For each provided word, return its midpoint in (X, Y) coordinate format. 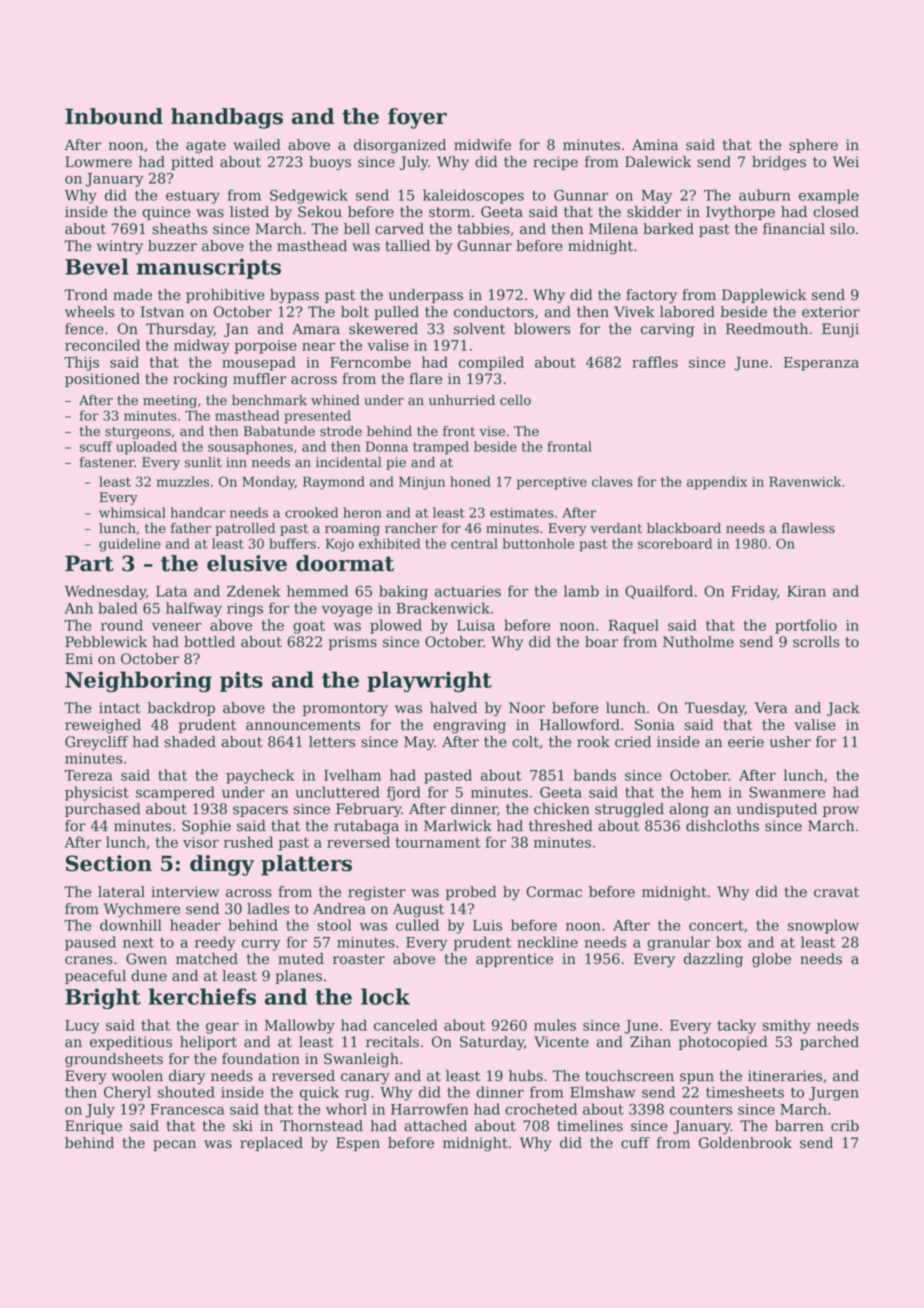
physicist (97, 793)
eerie (746, 742)
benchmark (269, 400)
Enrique (93, 1127)
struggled (629, 810)
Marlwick (458, 826)
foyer (417, 118)
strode (341, 431)
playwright (429, 681)
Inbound (114, 116)
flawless (808, 528)
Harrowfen (429, 1109)
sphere (813, 146)
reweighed (103, 726)
